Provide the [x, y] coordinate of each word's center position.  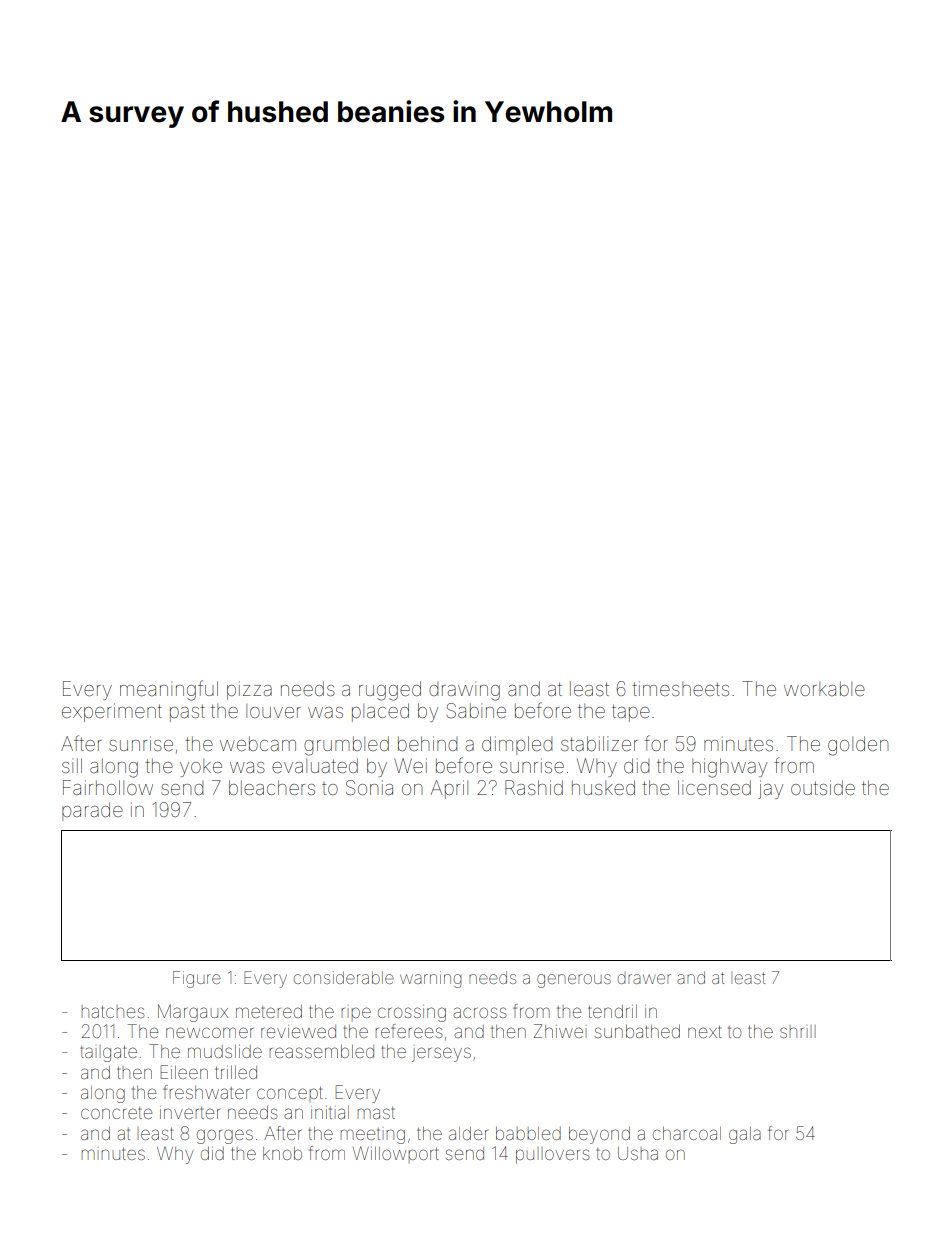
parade [92, 811]
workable [824, 689]
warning [431, 979]
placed [380, 712]
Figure [197, 979]
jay [770, 789]
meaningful [169, 690]
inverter [190, 1112]
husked [603, 787]
